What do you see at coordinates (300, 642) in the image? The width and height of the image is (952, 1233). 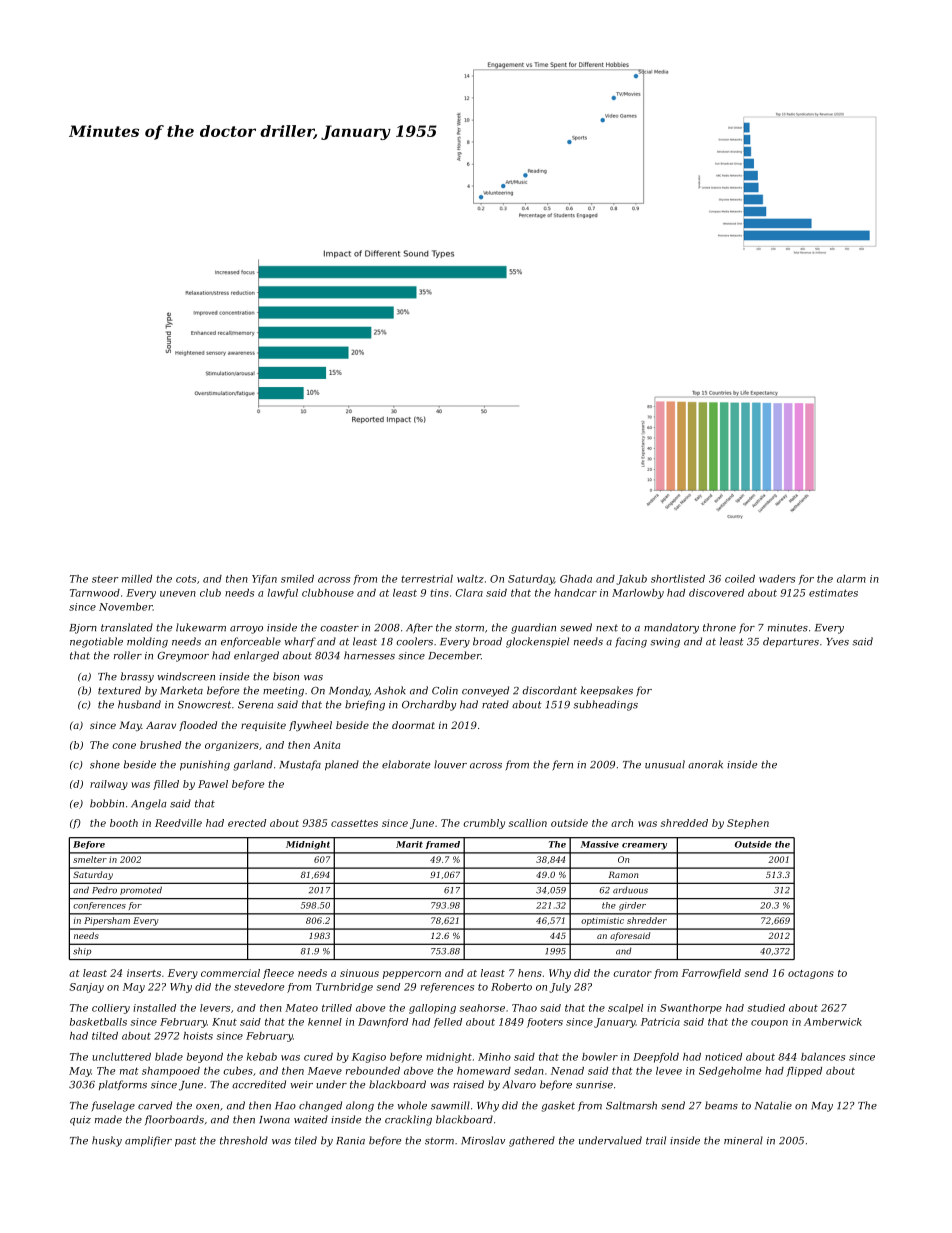 I see `wharf` at bounding box center [300, 642].
